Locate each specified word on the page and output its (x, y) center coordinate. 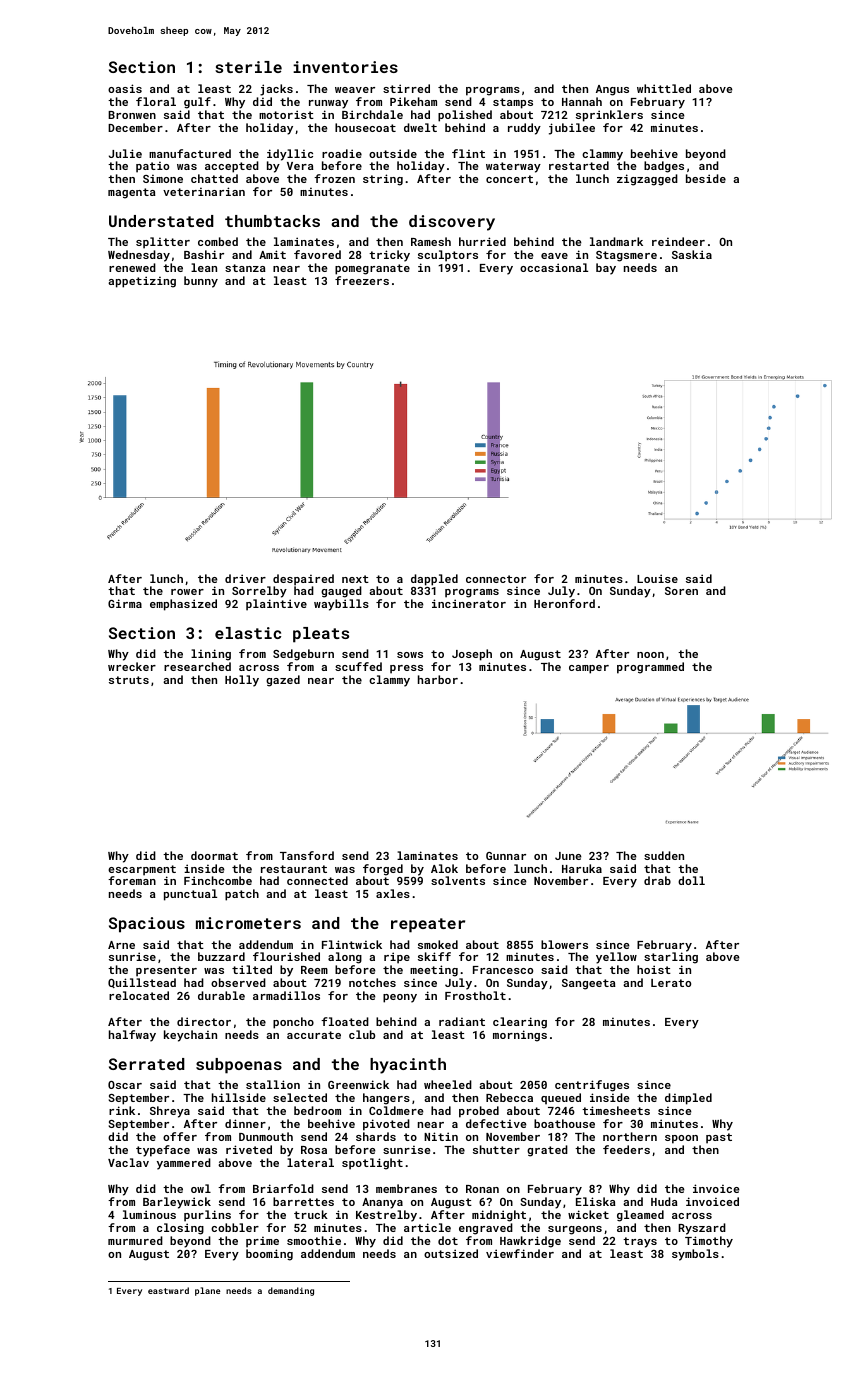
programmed (650, 668)
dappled (434, 580)
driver (245, 578)
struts (129, 680)
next (355, 579)
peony (400, 998)
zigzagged (647, 180)
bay (606, 269)
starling (671, 958)
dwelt (420, 127)
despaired (303, 580)
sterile (248, 67)
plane (208, 1291)
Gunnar (506, 856)
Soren (681, 591)
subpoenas (239, 1066)
